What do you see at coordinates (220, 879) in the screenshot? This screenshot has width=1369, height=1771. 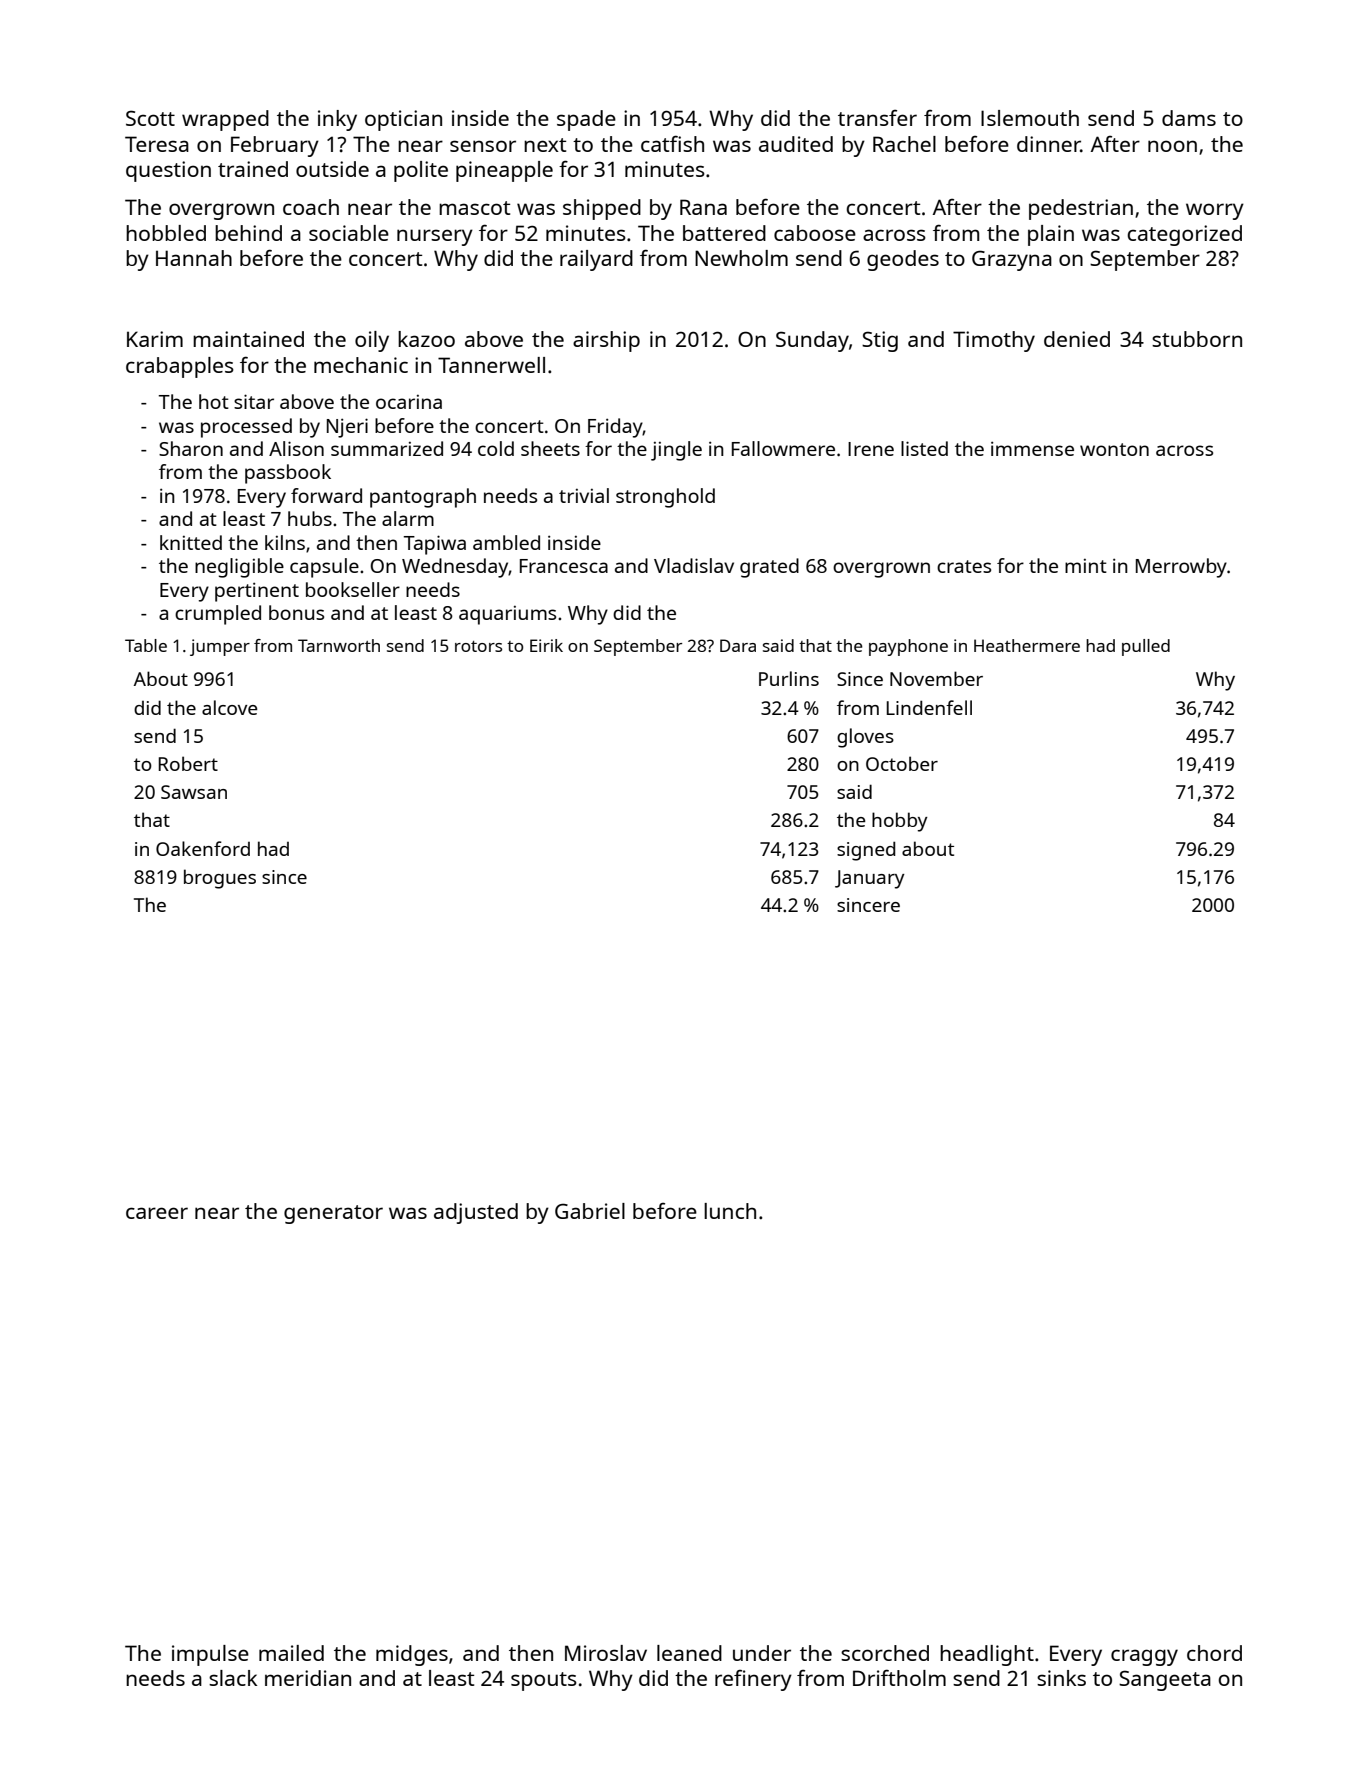 I see `brogues` at bounding box center [220, 879].
